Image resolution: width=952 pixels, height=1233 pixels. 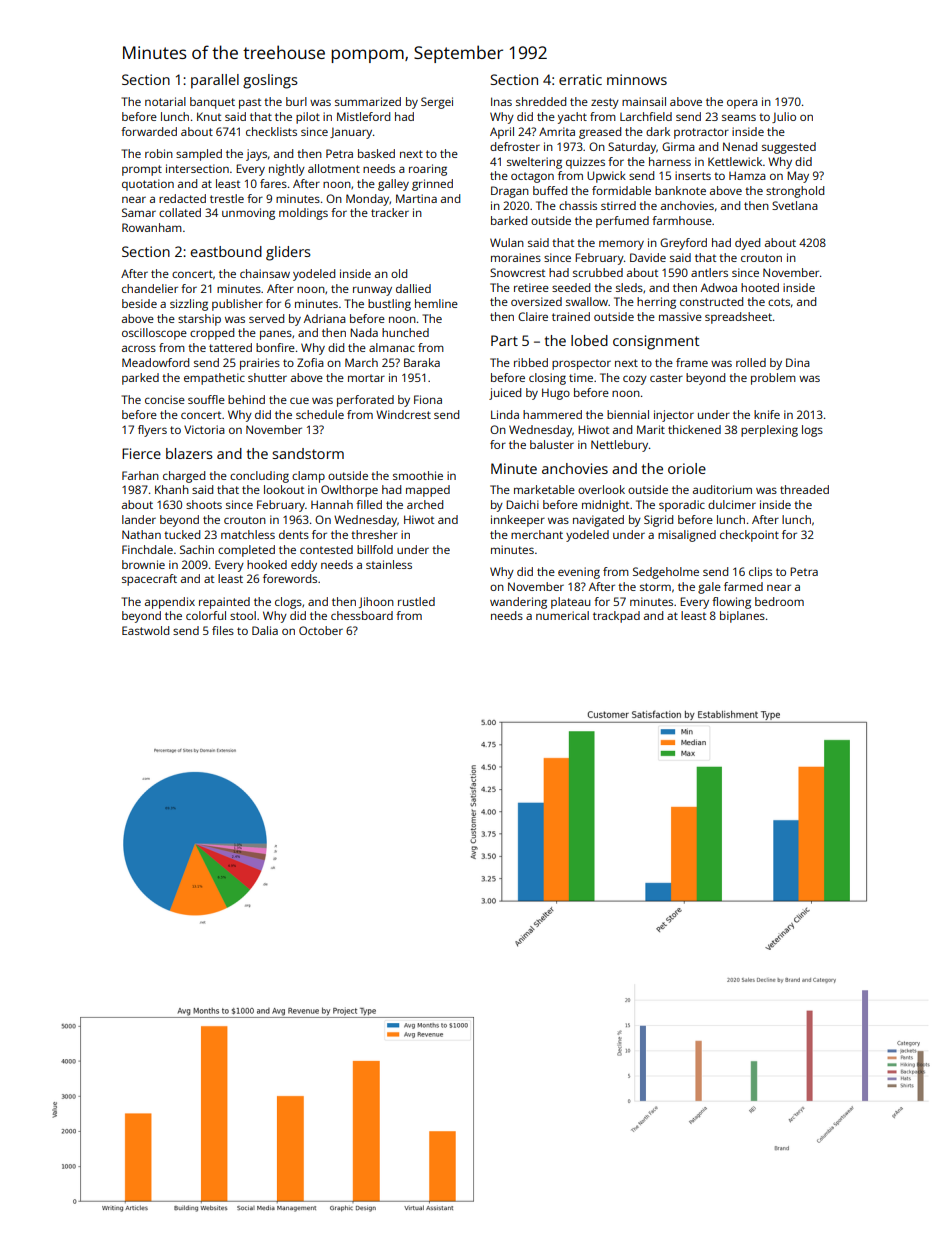 I want to click on Amrita, so click(x=557, y=131).
